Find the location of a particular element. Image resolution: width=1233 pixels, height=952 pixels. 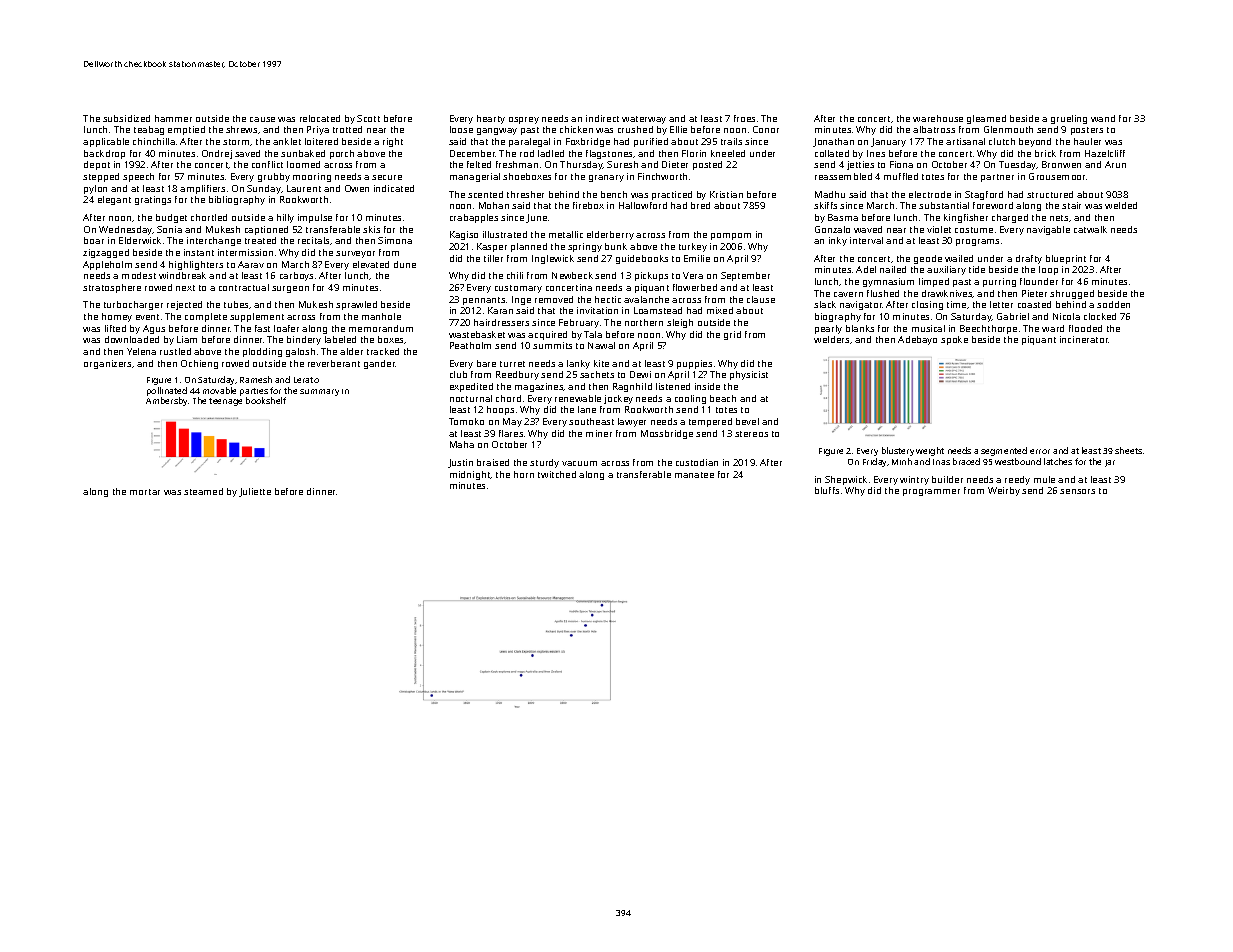

wastebasket is located at coordinates (477, 334).
